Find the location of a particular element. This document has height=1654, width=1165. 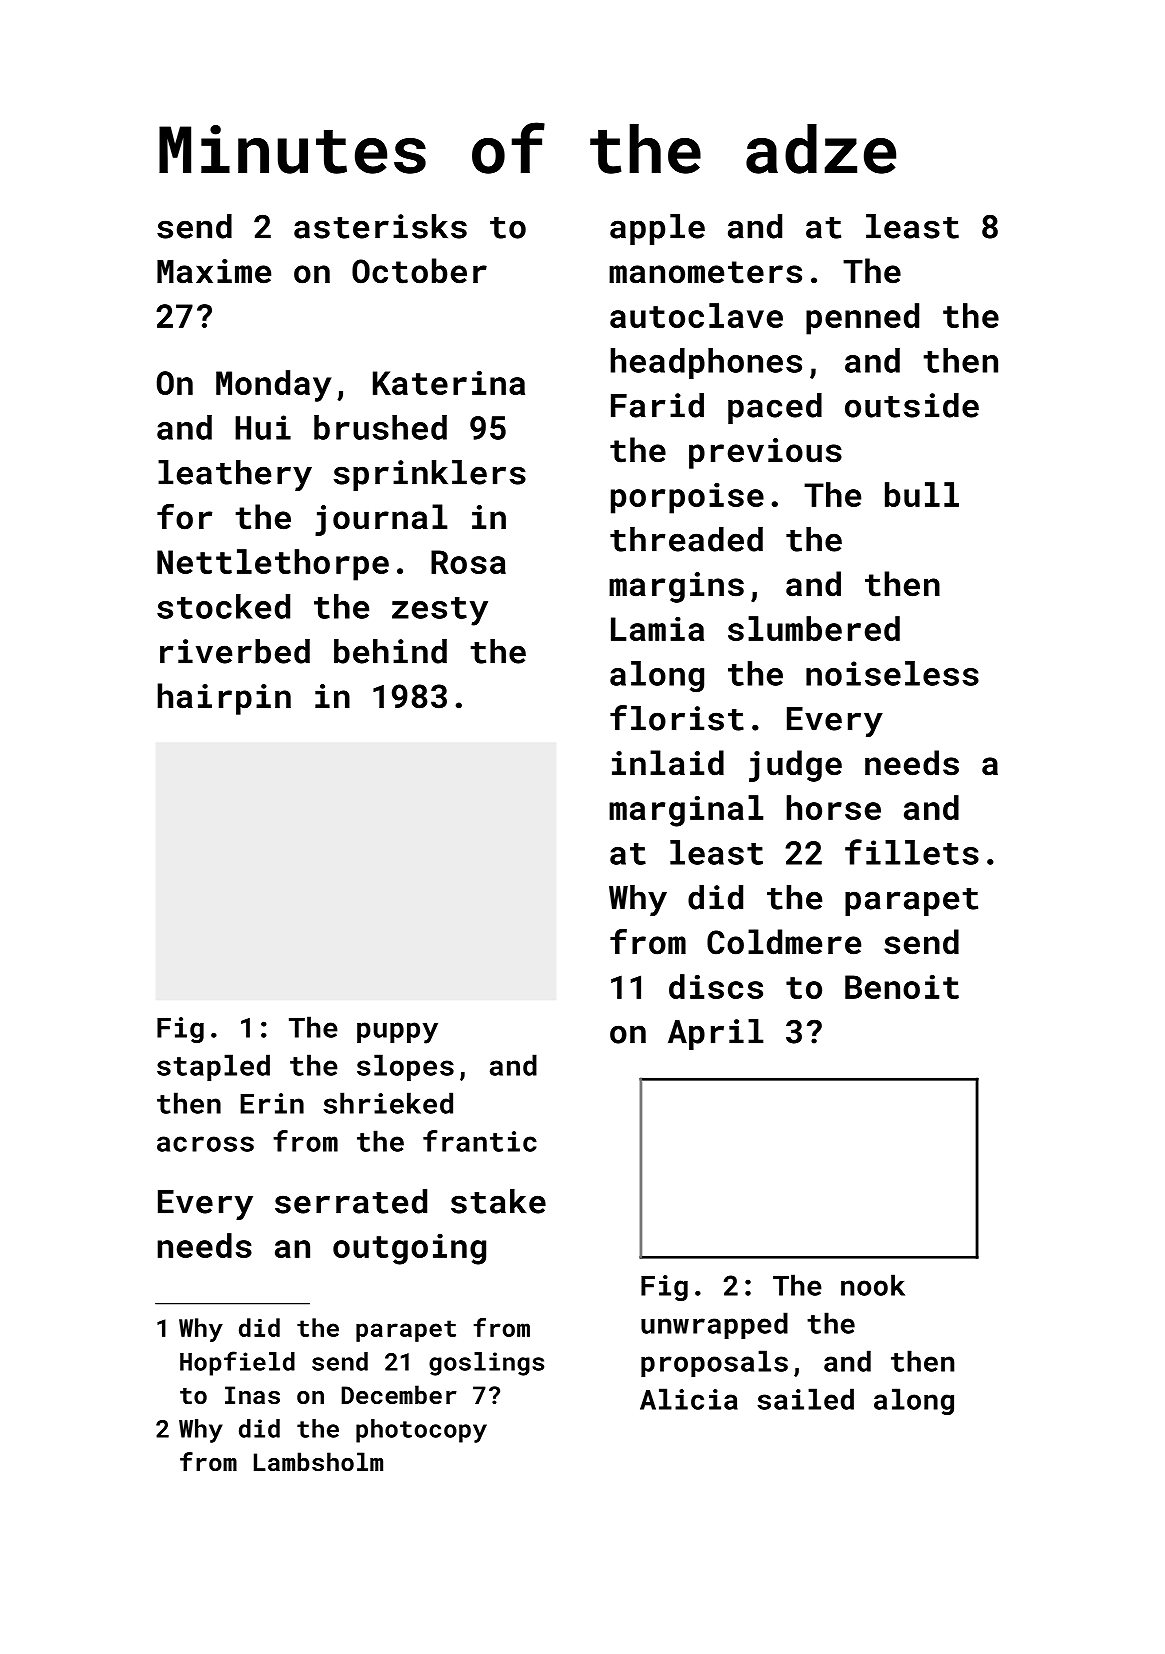

puppy is located at coordinates (397, 1033).
